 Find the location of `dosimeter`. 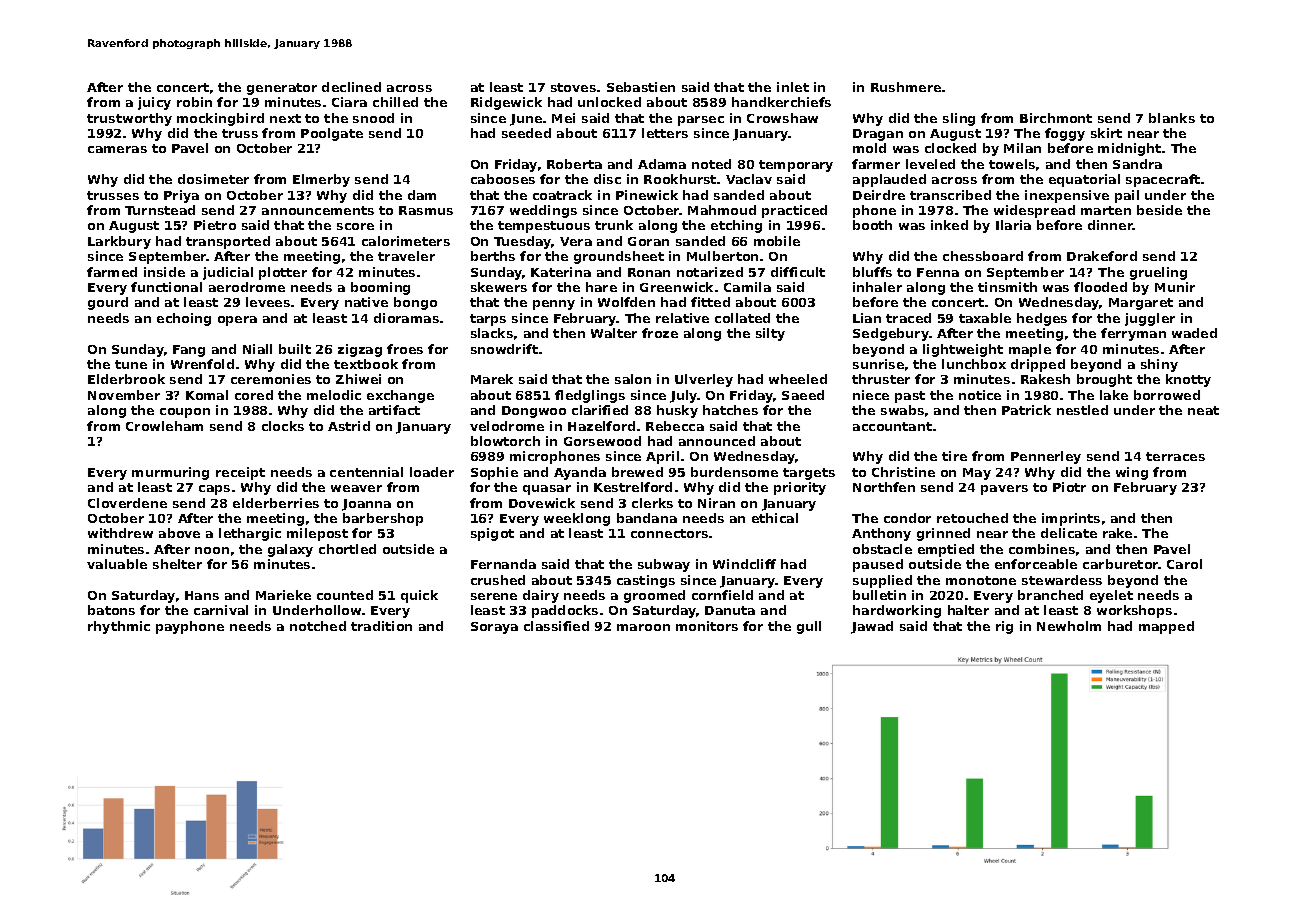

dosimeter is located at coordinates (213, 179).
